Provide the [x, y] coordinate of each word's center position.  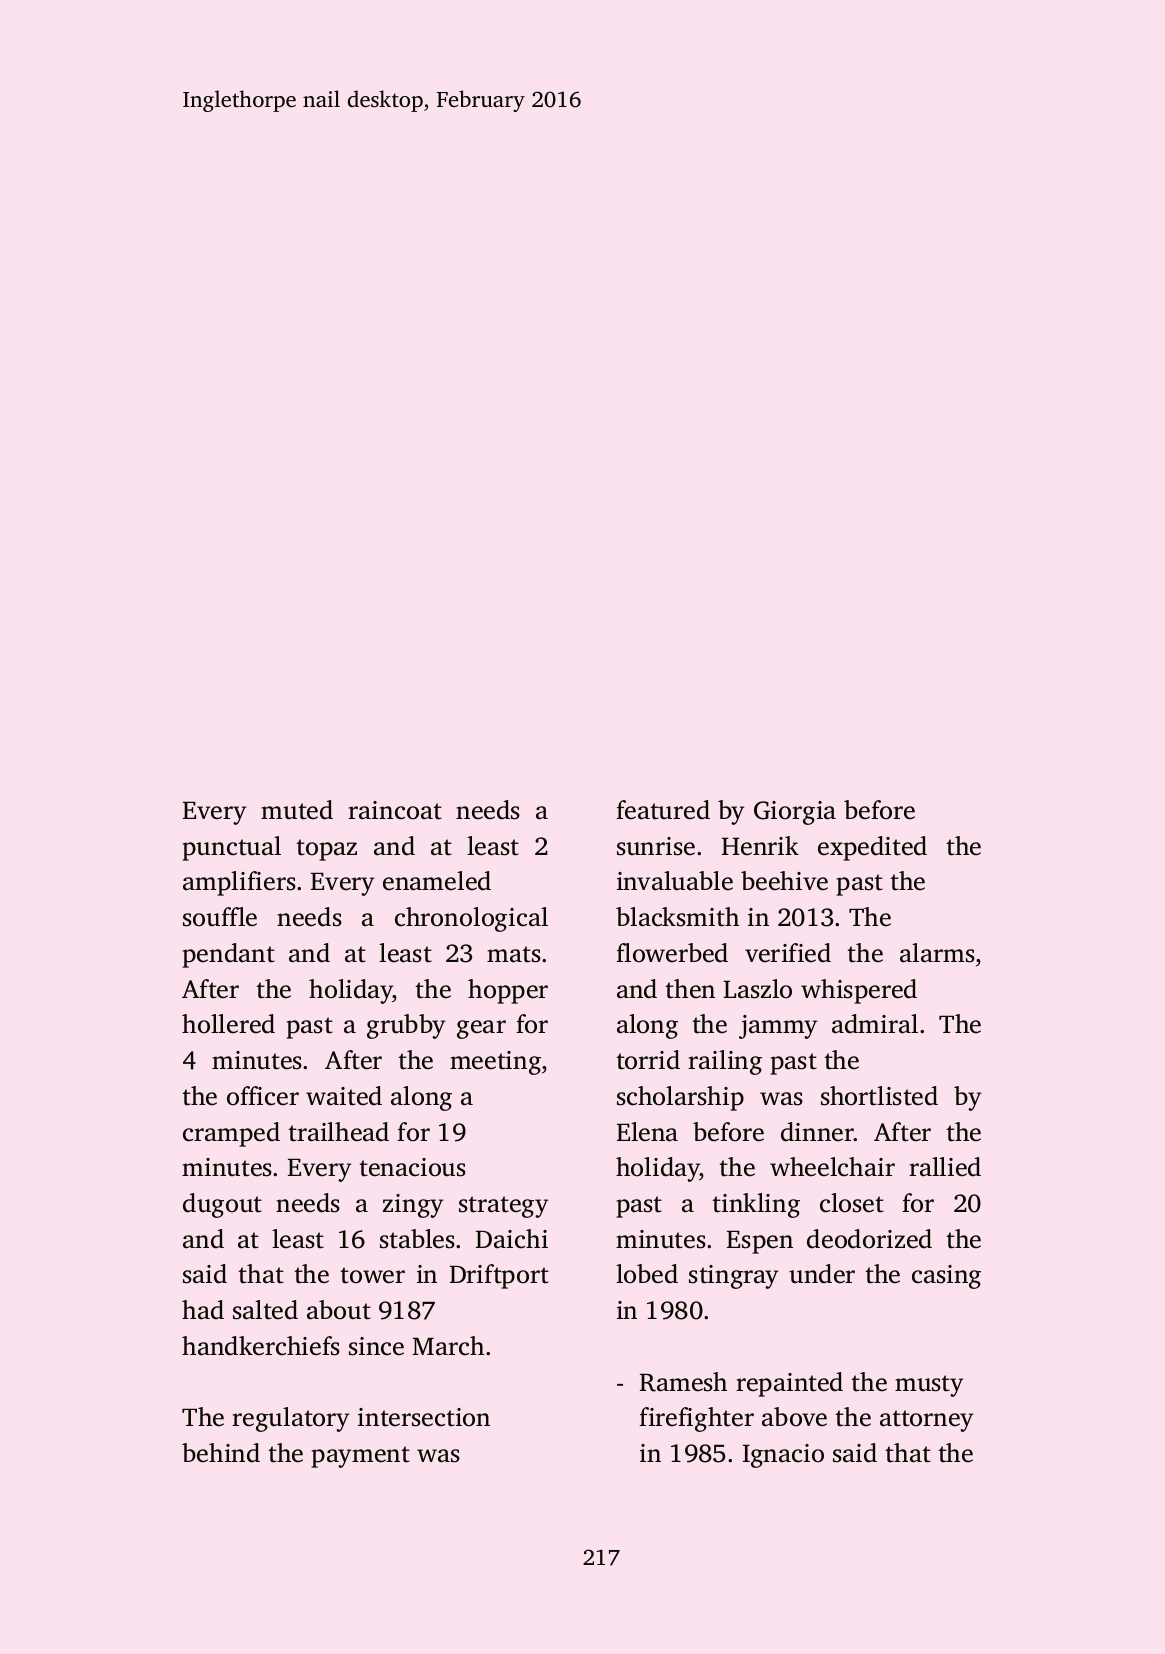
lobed [647, 1274]
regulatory [290, 1419]
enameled [437, 881]
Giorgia [795, 813]
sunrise [656, 846]
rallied [945, 1167]
